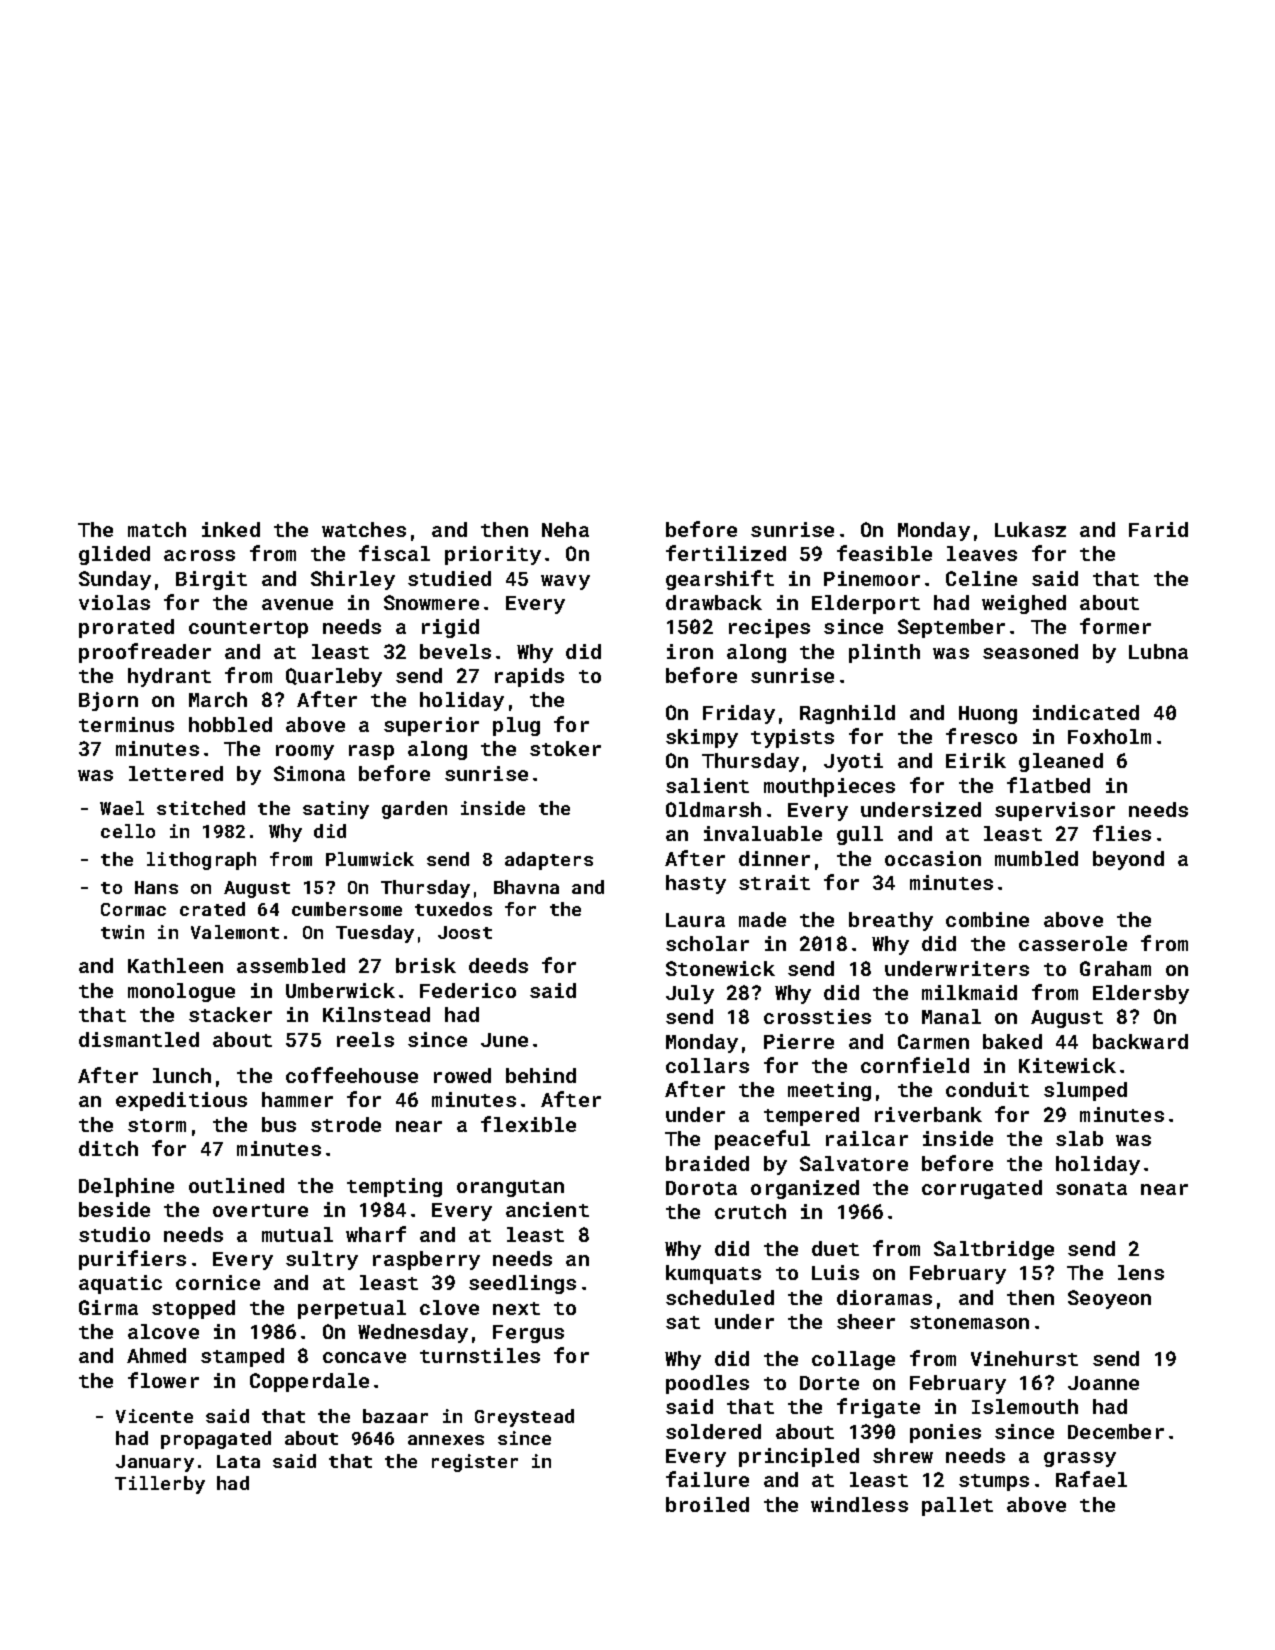 Image resolution: width=1275 pixels, height=1650 pixels. What do you see at coordinates (526, 887) in the screenshot?
I see `Bhavna` at bounding box center [526, 887].
